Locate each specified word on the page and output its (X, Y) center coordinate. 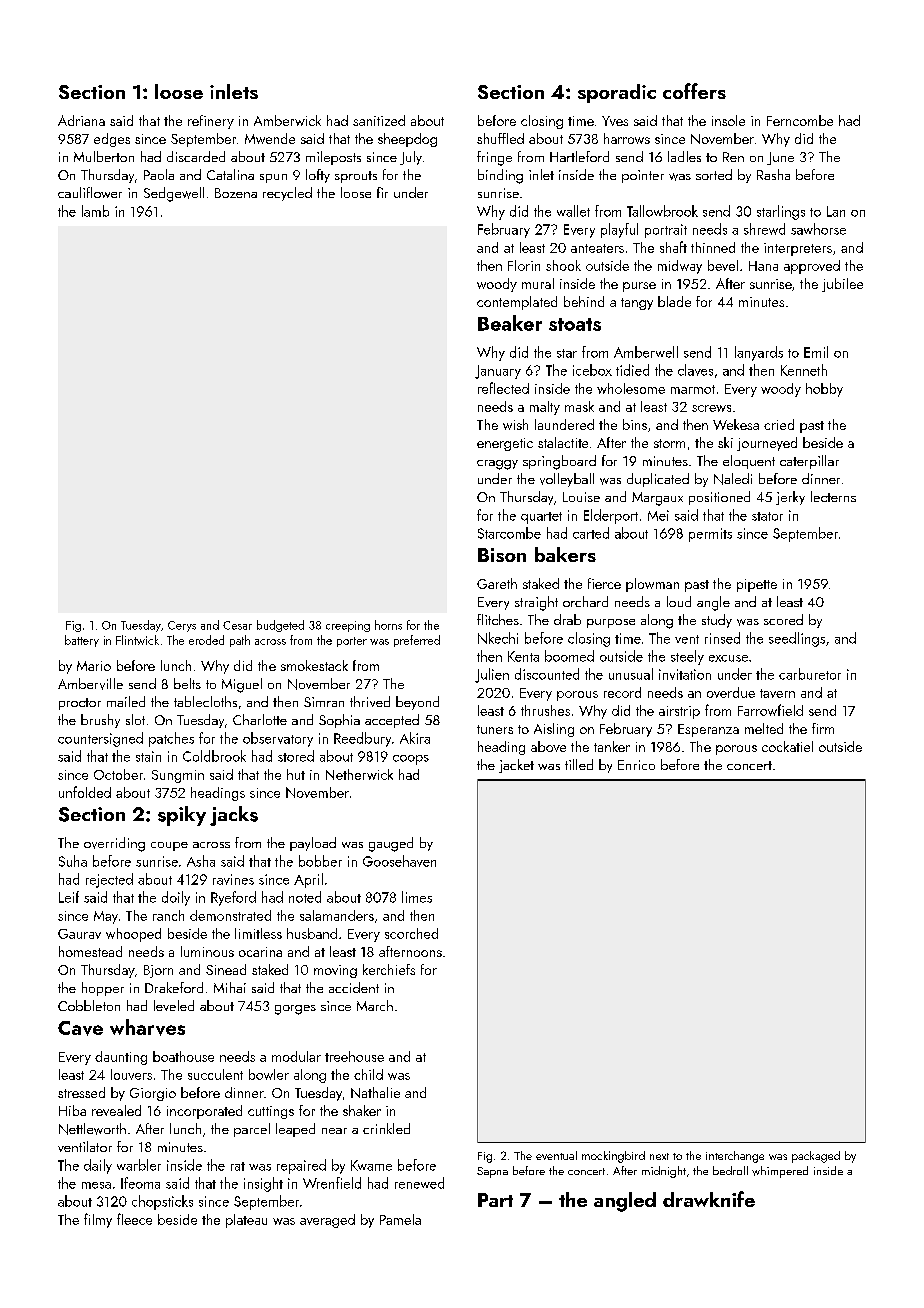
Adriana (81, 120)
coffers (694, 91)
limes (417, 897)
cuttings (271, 1112)
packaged (816, 1157)
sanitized (379, 120)
